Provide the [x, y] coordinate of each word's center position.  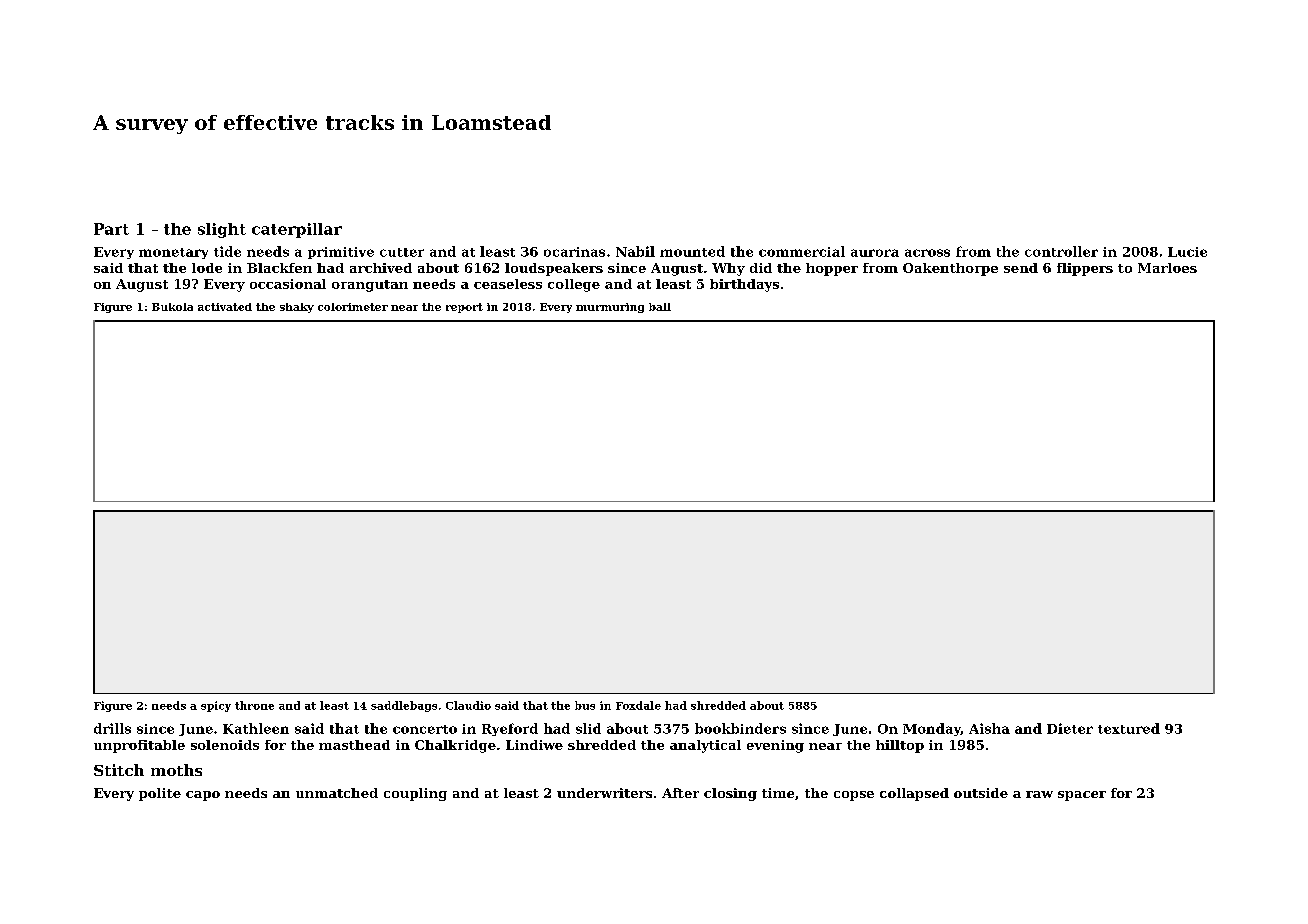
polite [160, 794]
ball [660, 307]
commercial [802, 251]
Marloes [1167, 268]
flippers [1085, 269]
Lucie [1187, 252]
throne [254, 705]
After [680, 793]
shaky [297, 308]
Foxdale [638, 705]
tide [227, 251]
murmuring [610, 308]
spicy [216, 706]
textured [1129, 728]
